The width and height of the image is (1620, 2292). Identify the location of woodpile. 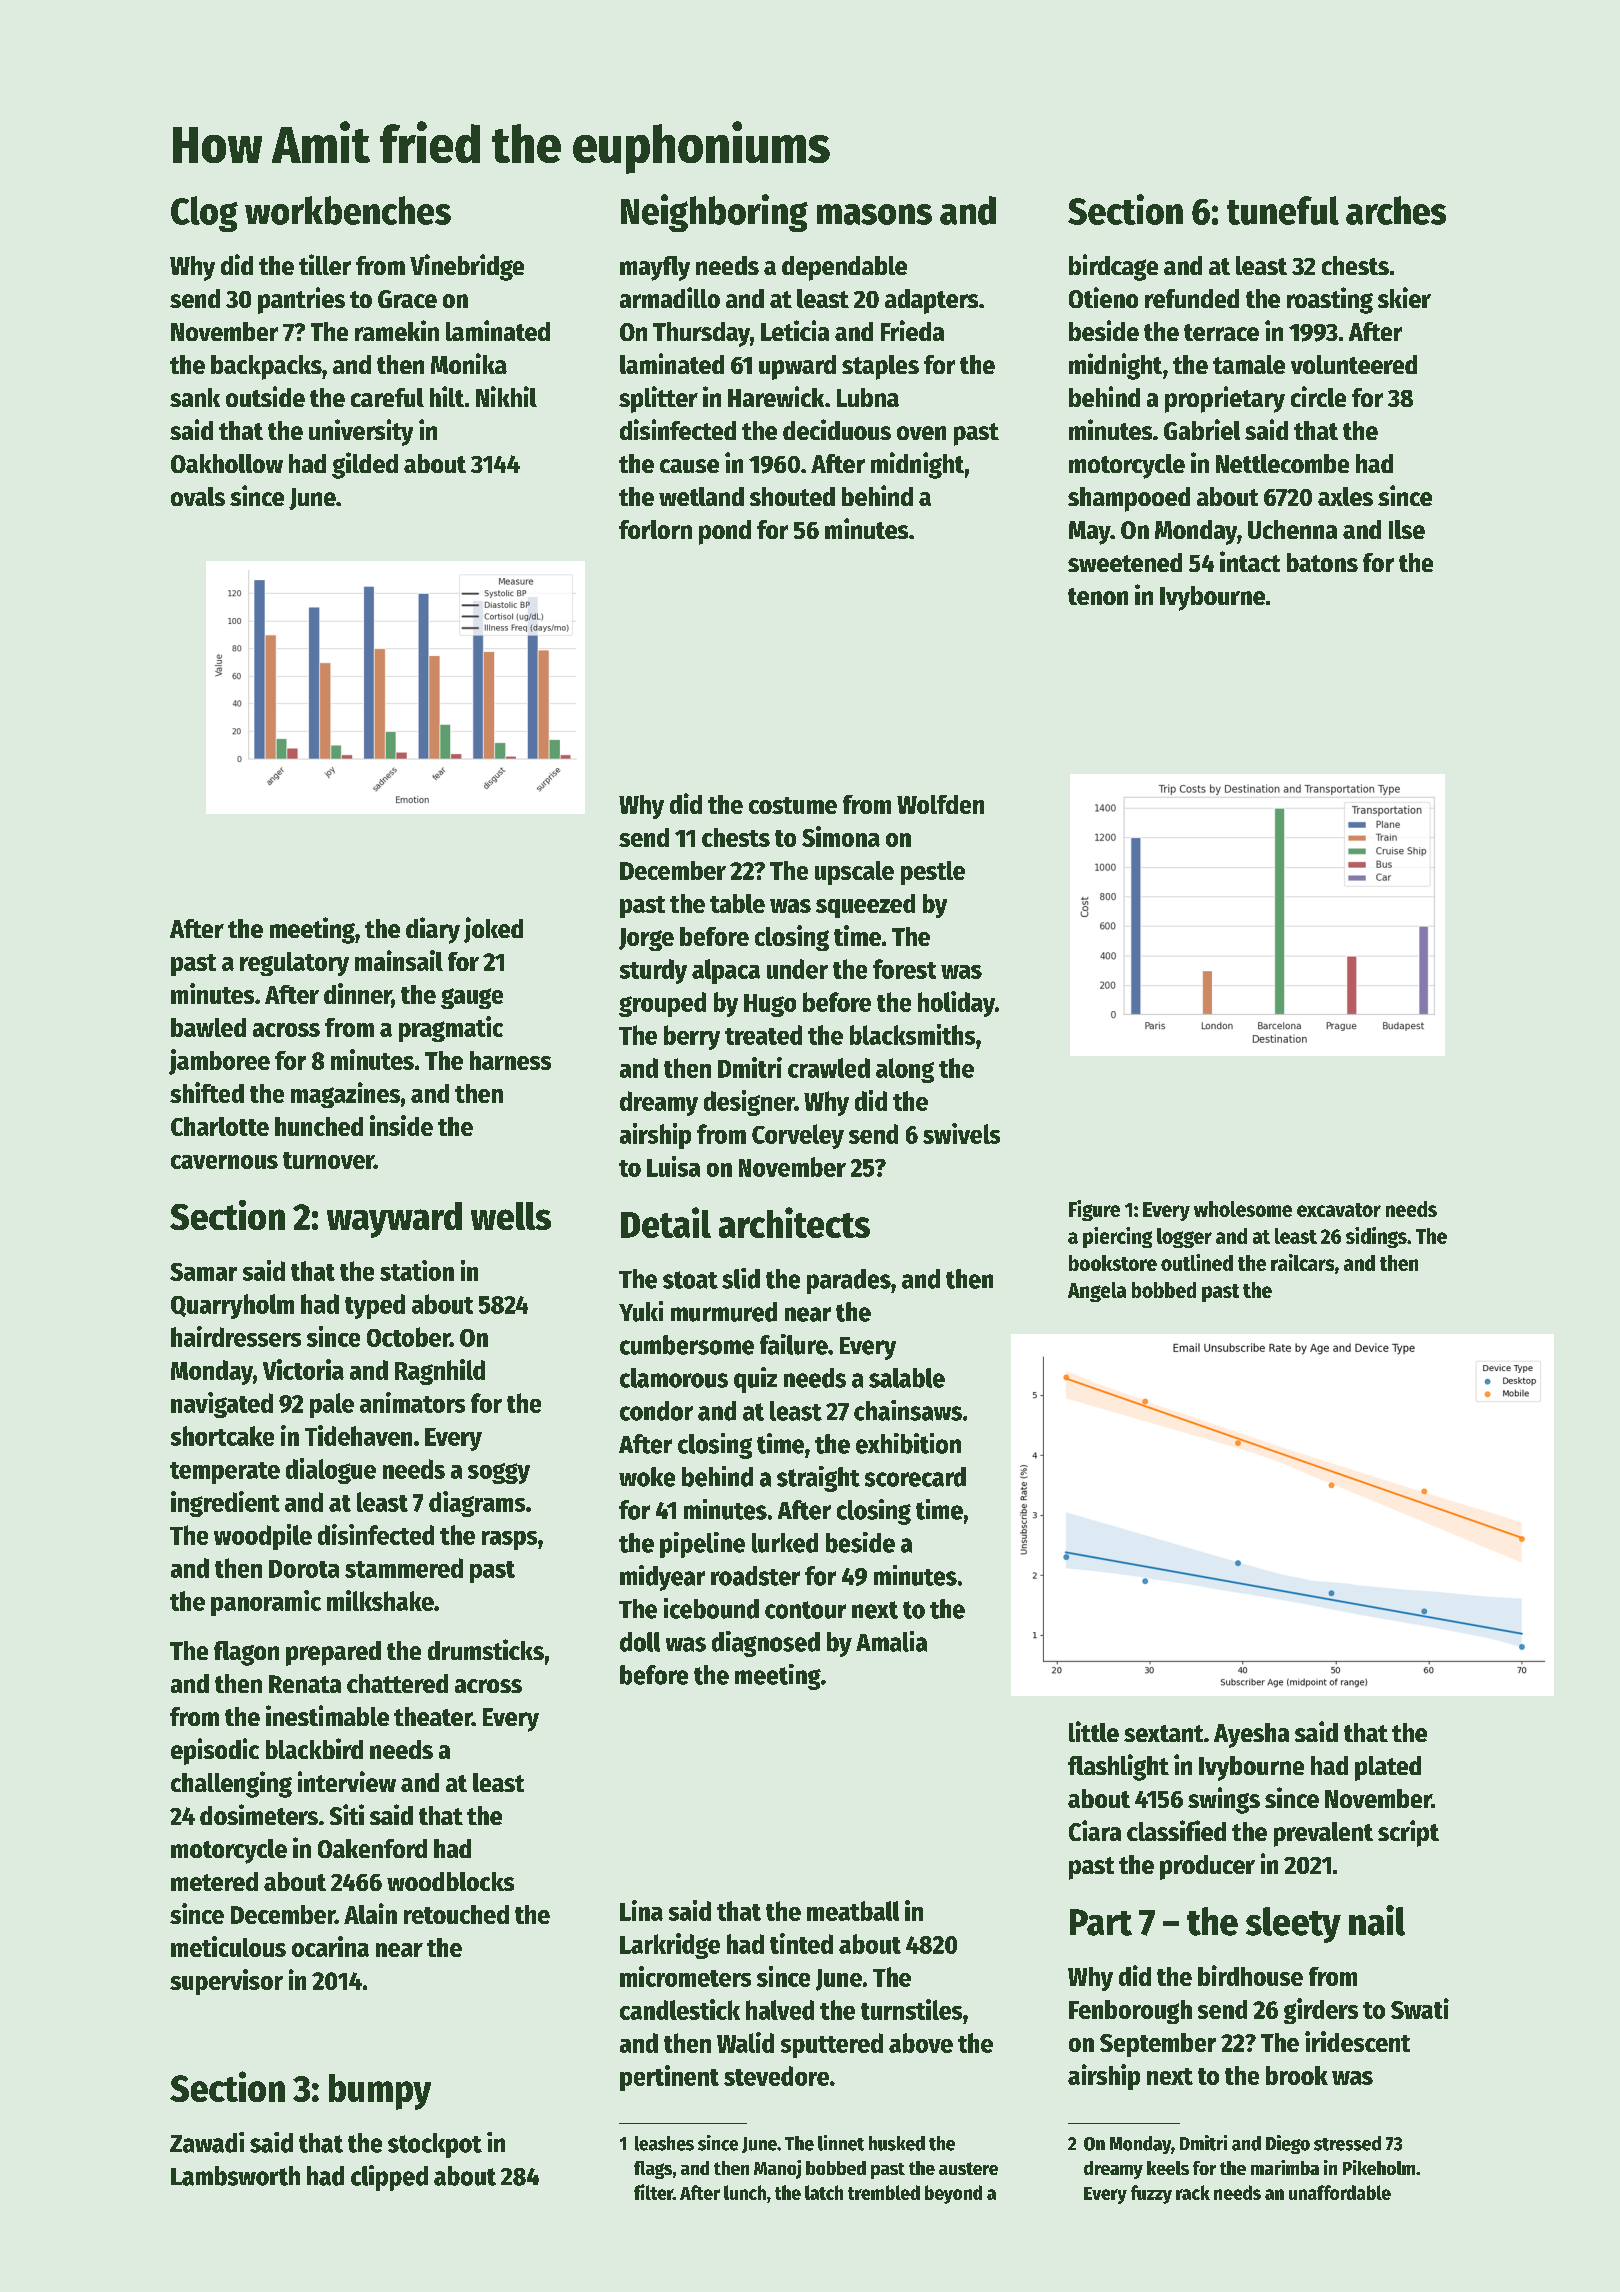
(263, 1537).
